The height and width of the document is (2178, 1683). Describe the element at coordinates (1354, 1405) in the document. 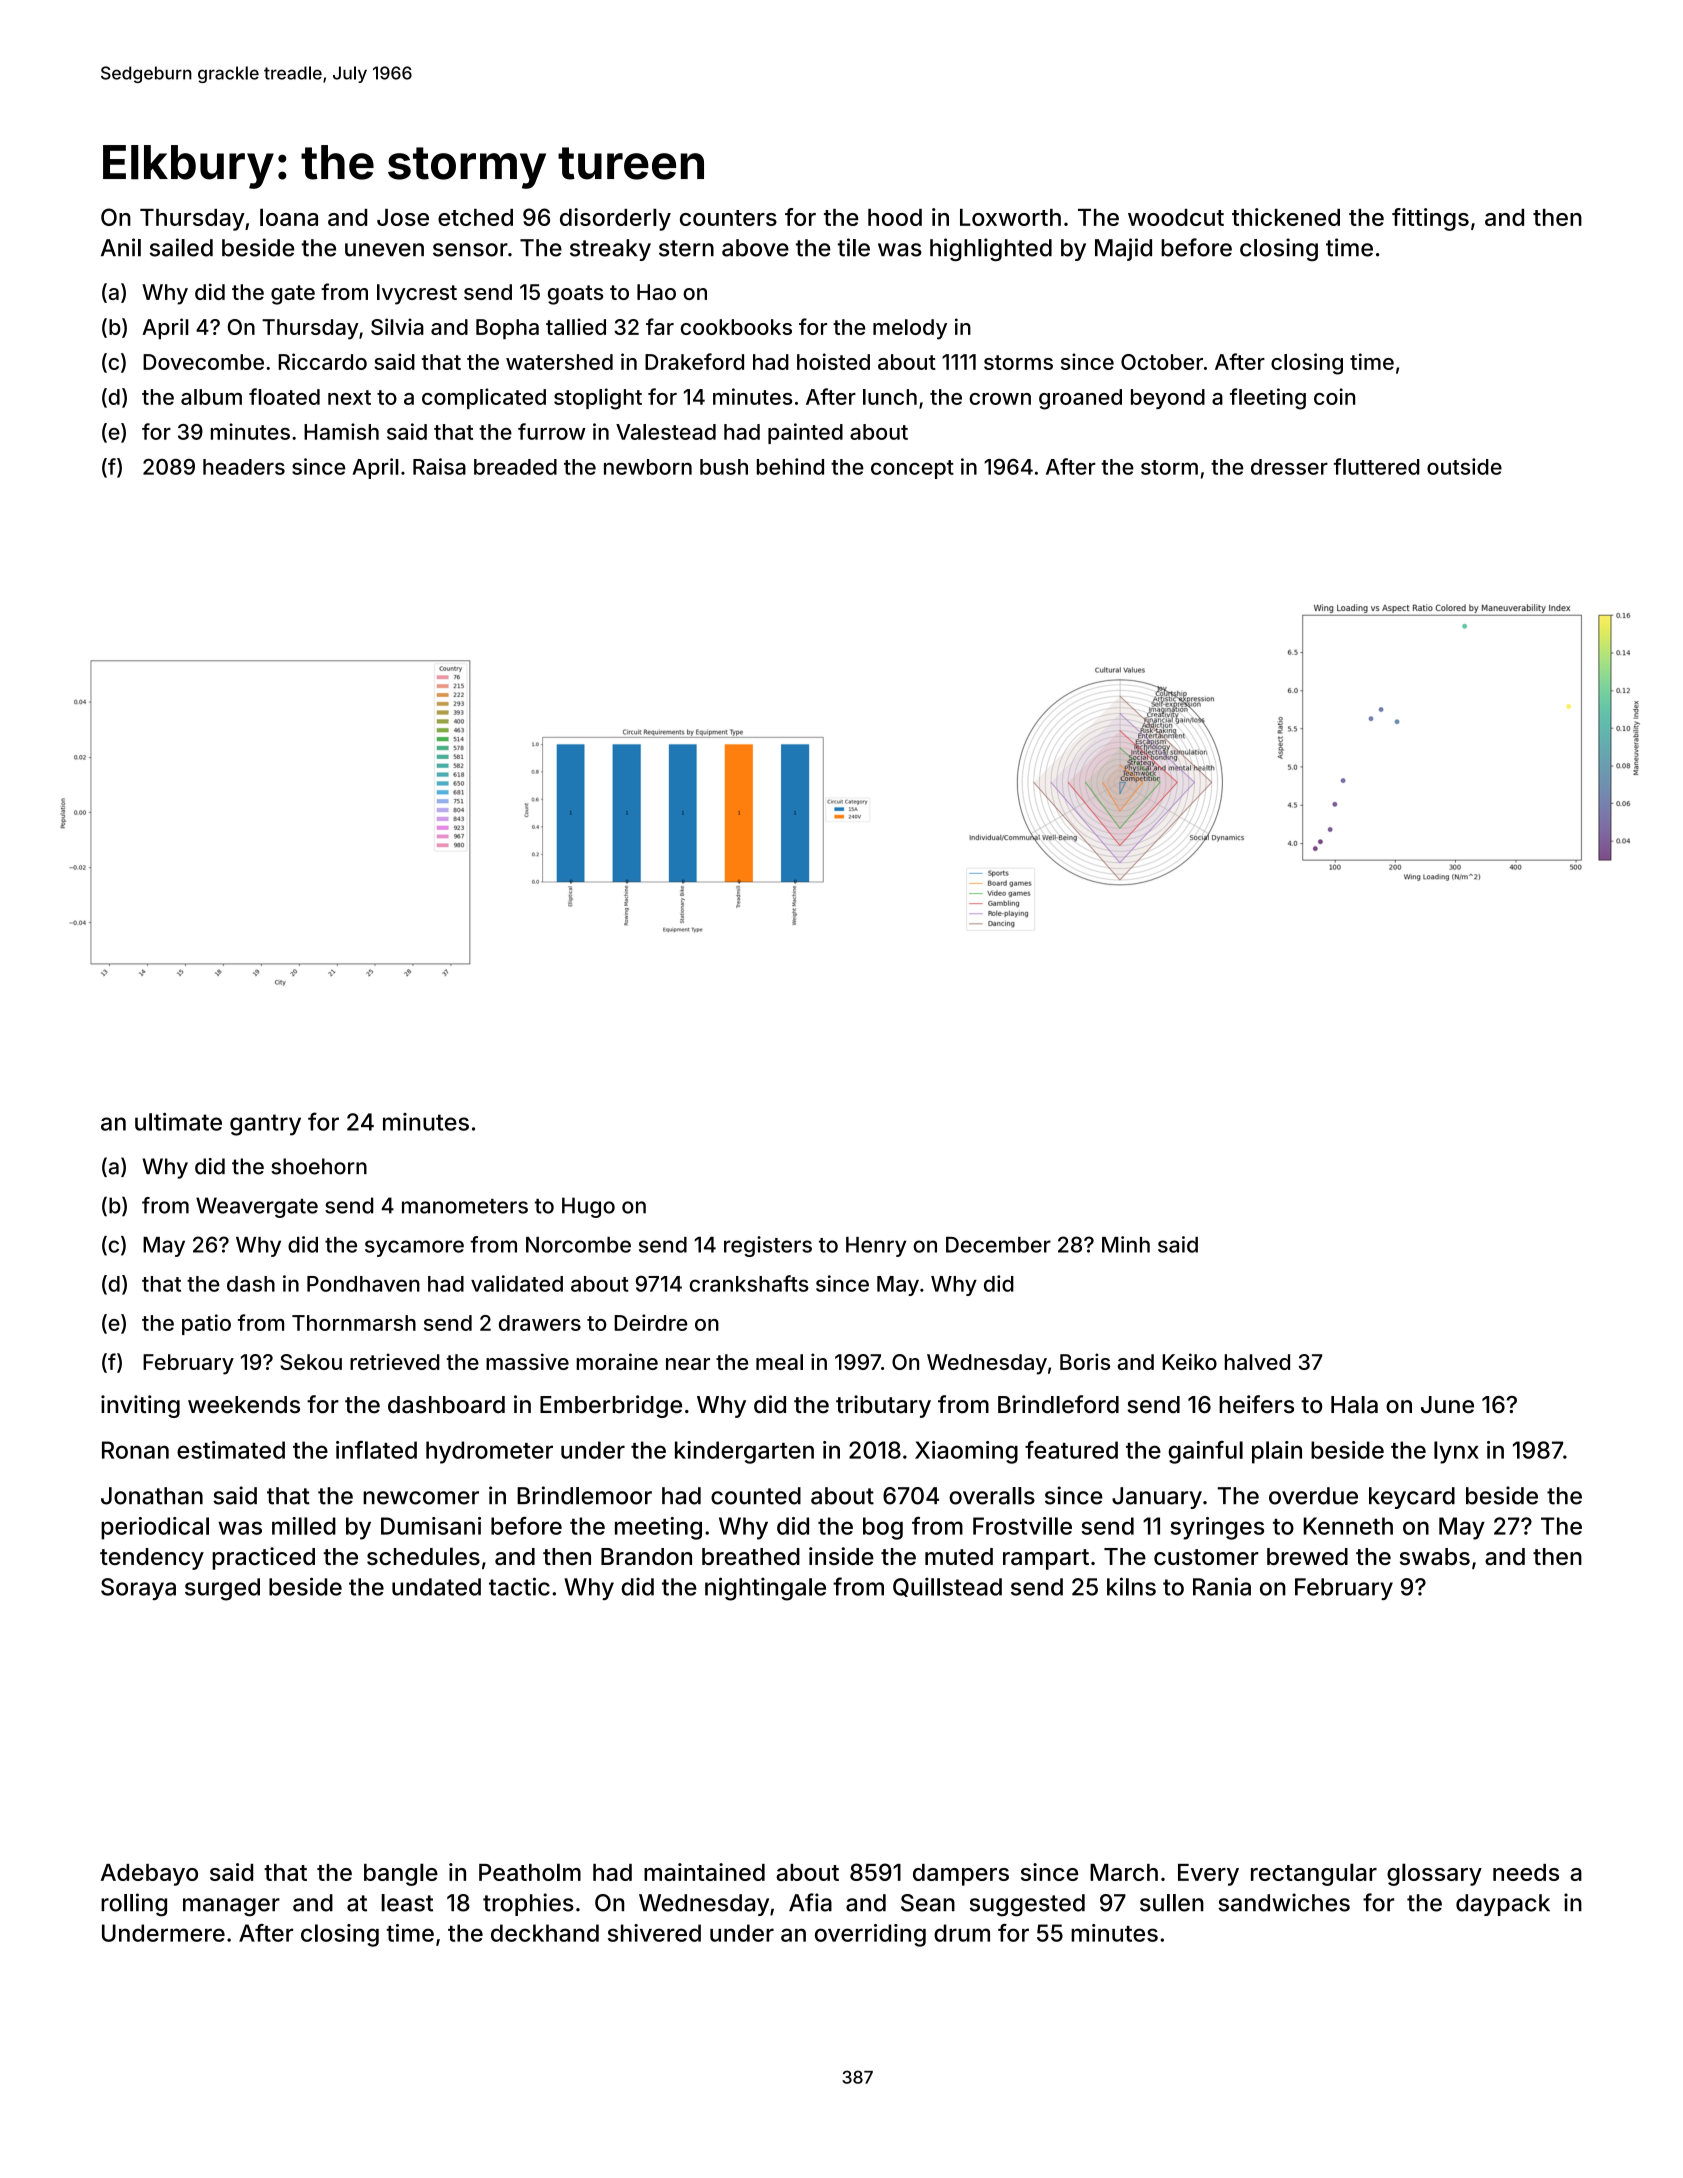

I see `Hala` at that location.
